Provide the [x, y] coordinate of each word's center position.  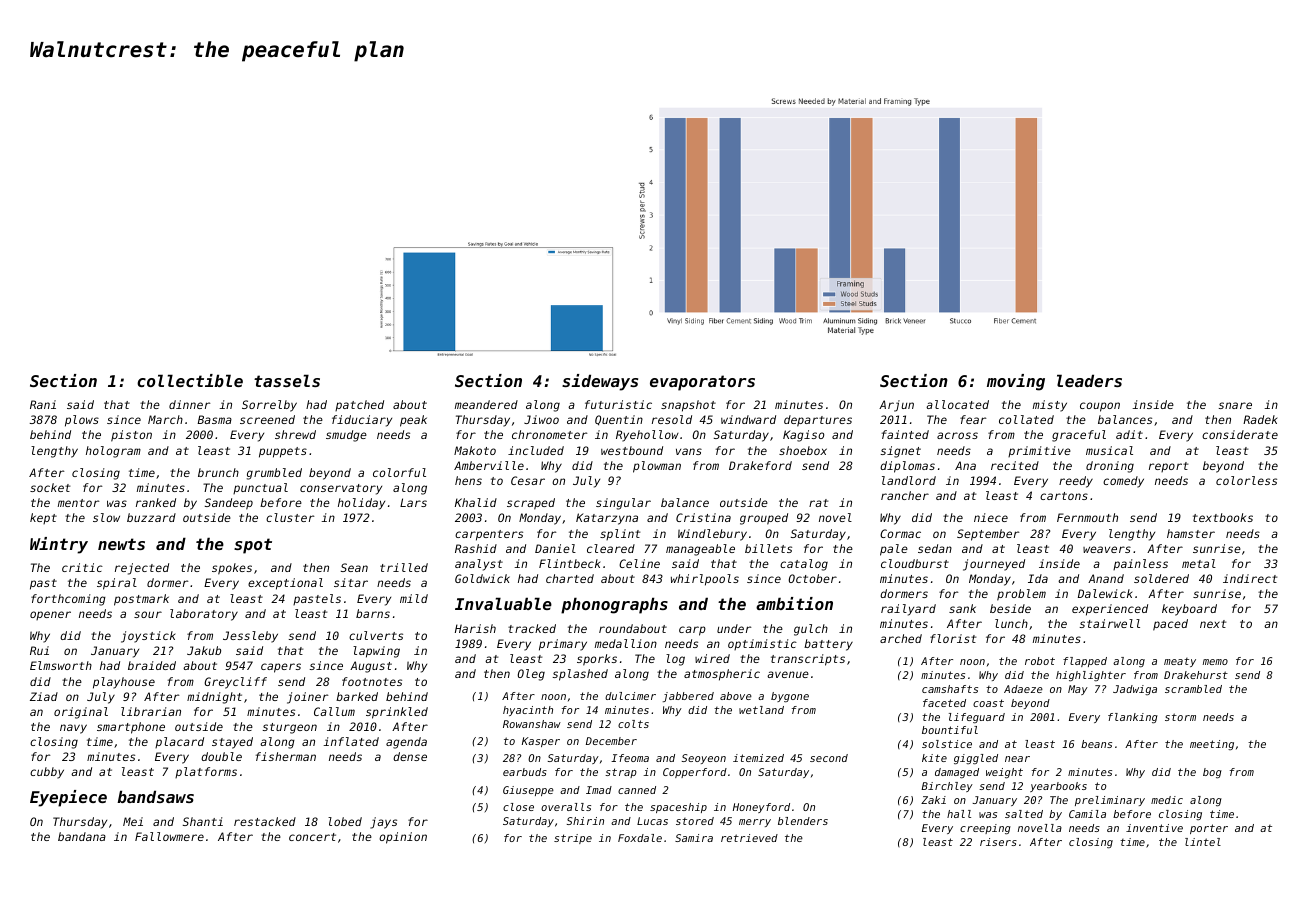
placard [179, 742]
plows [82, 421]
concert [312, 837]
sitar [351, 582]
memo [1215, 662]
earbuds [525, 772]
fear [973, 419]
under [734, 628]
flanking [1133, 718]
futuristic [618, 404]
